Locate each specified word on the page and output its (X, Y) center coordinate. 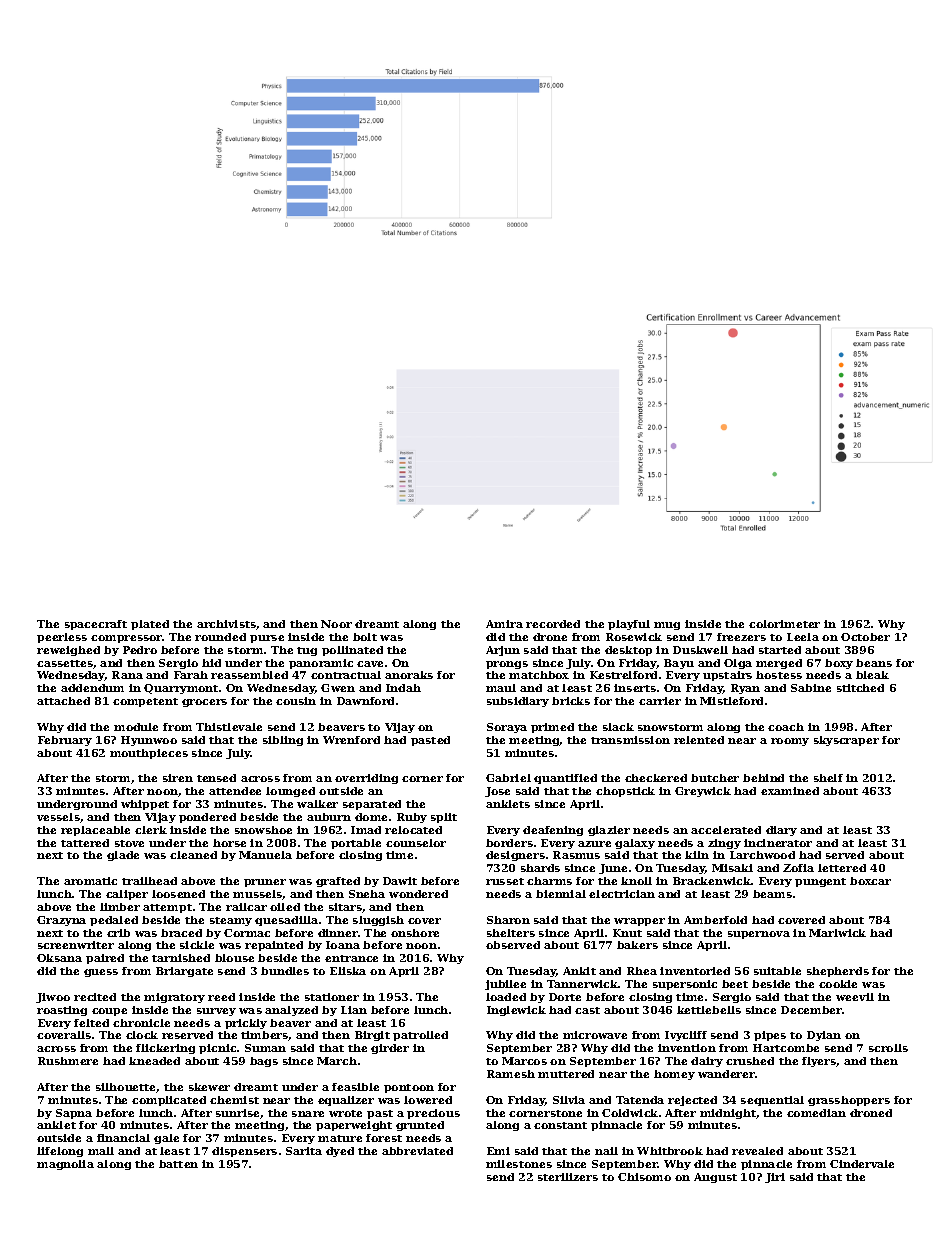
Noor (336, 624)
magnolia (65, 1165)
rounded (220, 637)
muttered (566, 1074)
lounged (290, 792)
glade (123, 856)
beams (772, 894)
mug (667, 626)
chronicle (141, 1023)
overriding (366, 779)
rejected (692, 1101)
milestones (519, 1164)
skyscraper (846, 741)
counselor (416, 843)
